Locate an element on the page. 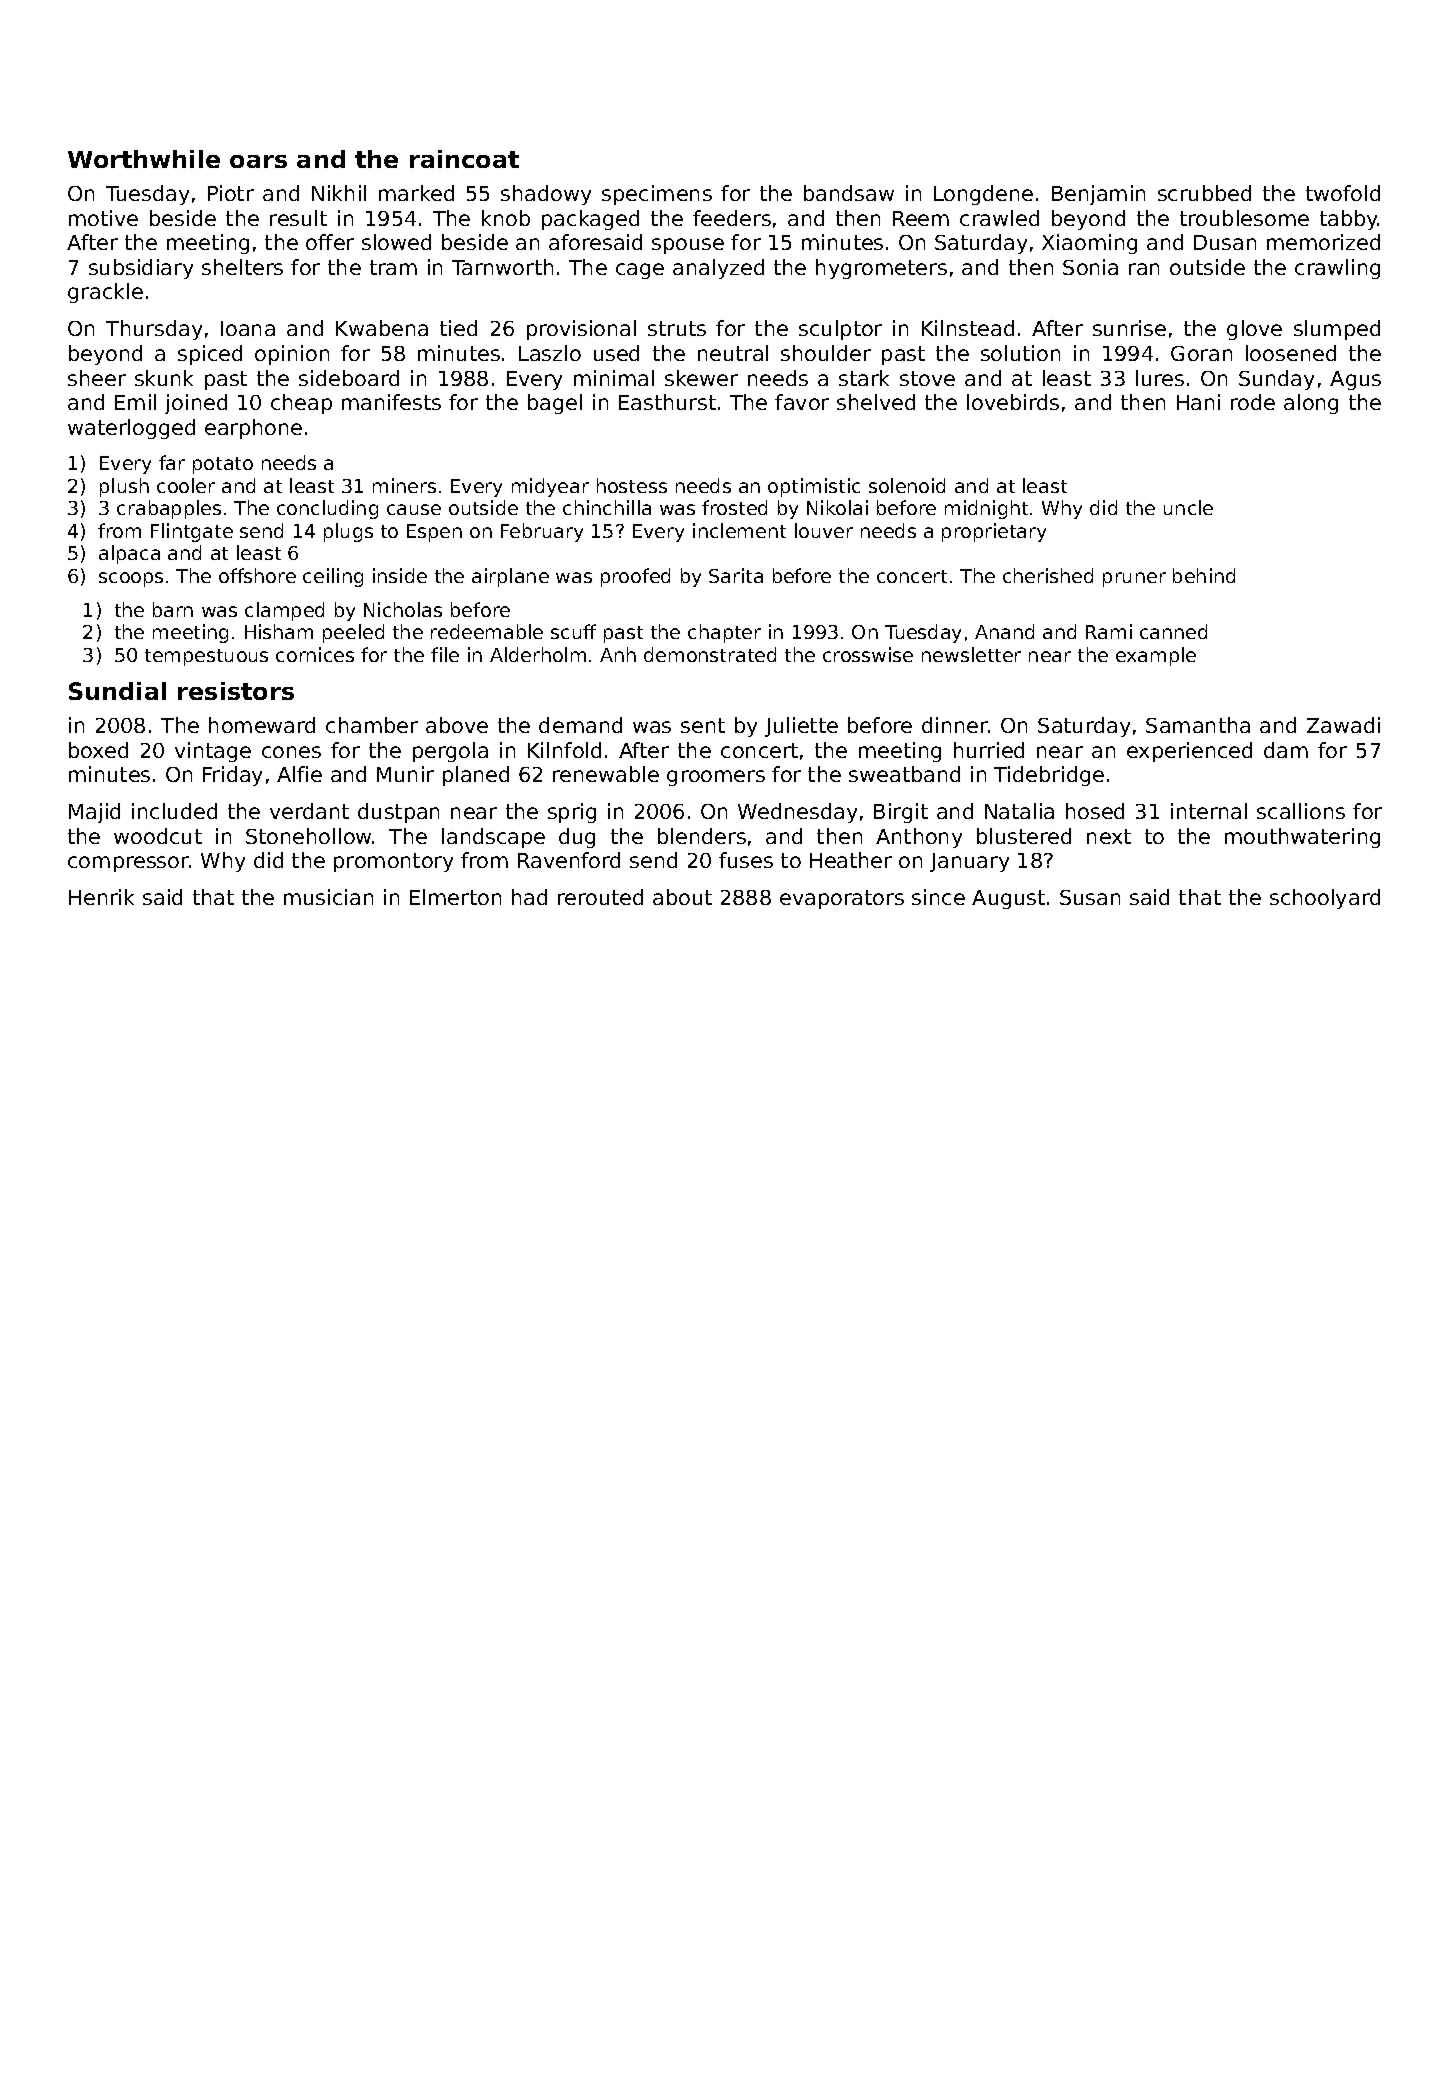 The image size is (1450, 2100). Birgit is located at coordinates (901, 813).
